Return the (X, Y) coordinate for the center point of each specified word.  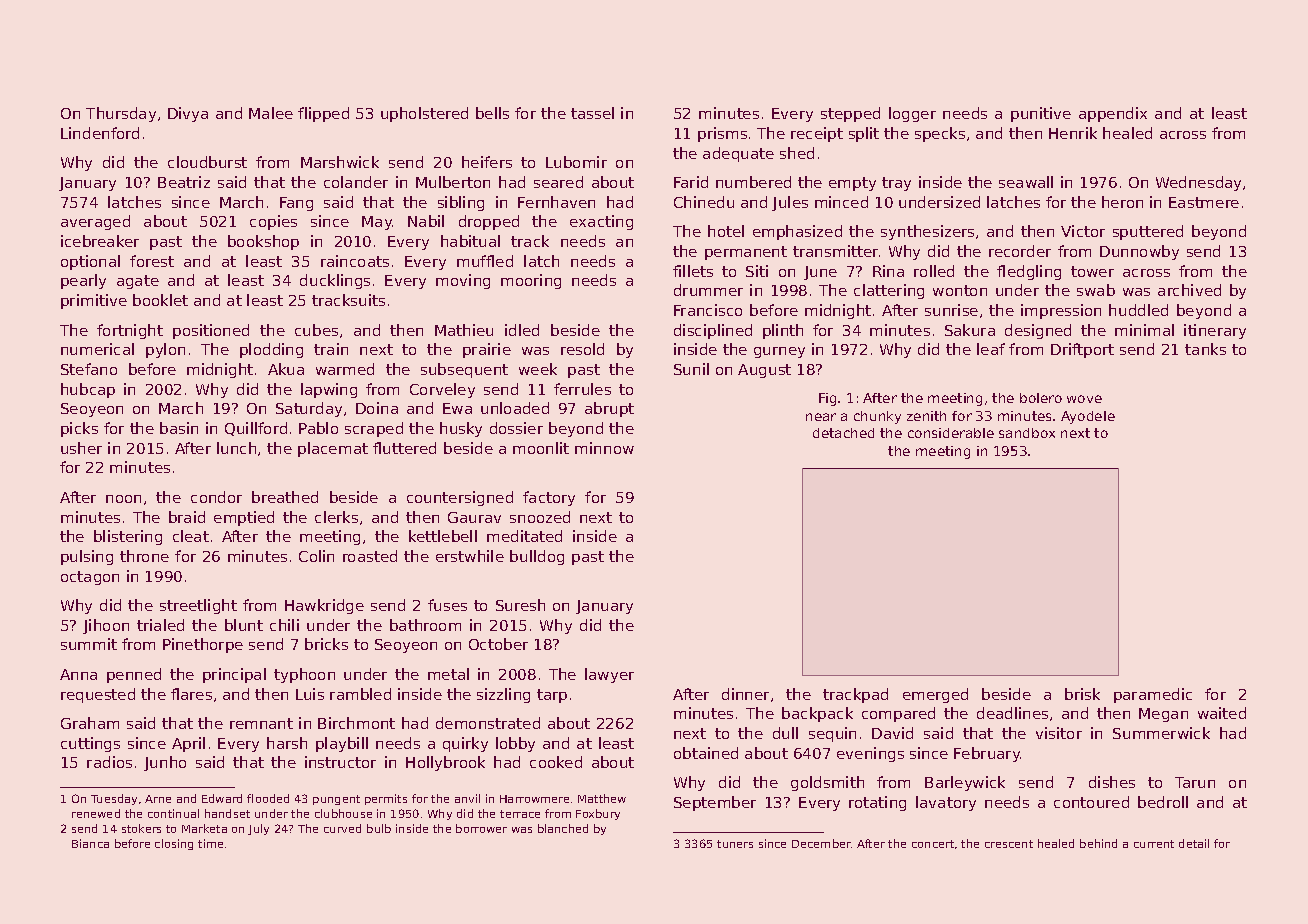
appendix (1113, 114)
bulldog (537, 557)
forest (152, 261)
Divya (188, 114)
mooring (531, 281)
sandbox (1027, 433)
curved (342, 828)
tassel (592, 113)
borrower (481, 828)
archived (1189, 290)
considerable (951, 433)
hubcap (88, 390)
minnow (604, 448)
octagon (90, 578)
